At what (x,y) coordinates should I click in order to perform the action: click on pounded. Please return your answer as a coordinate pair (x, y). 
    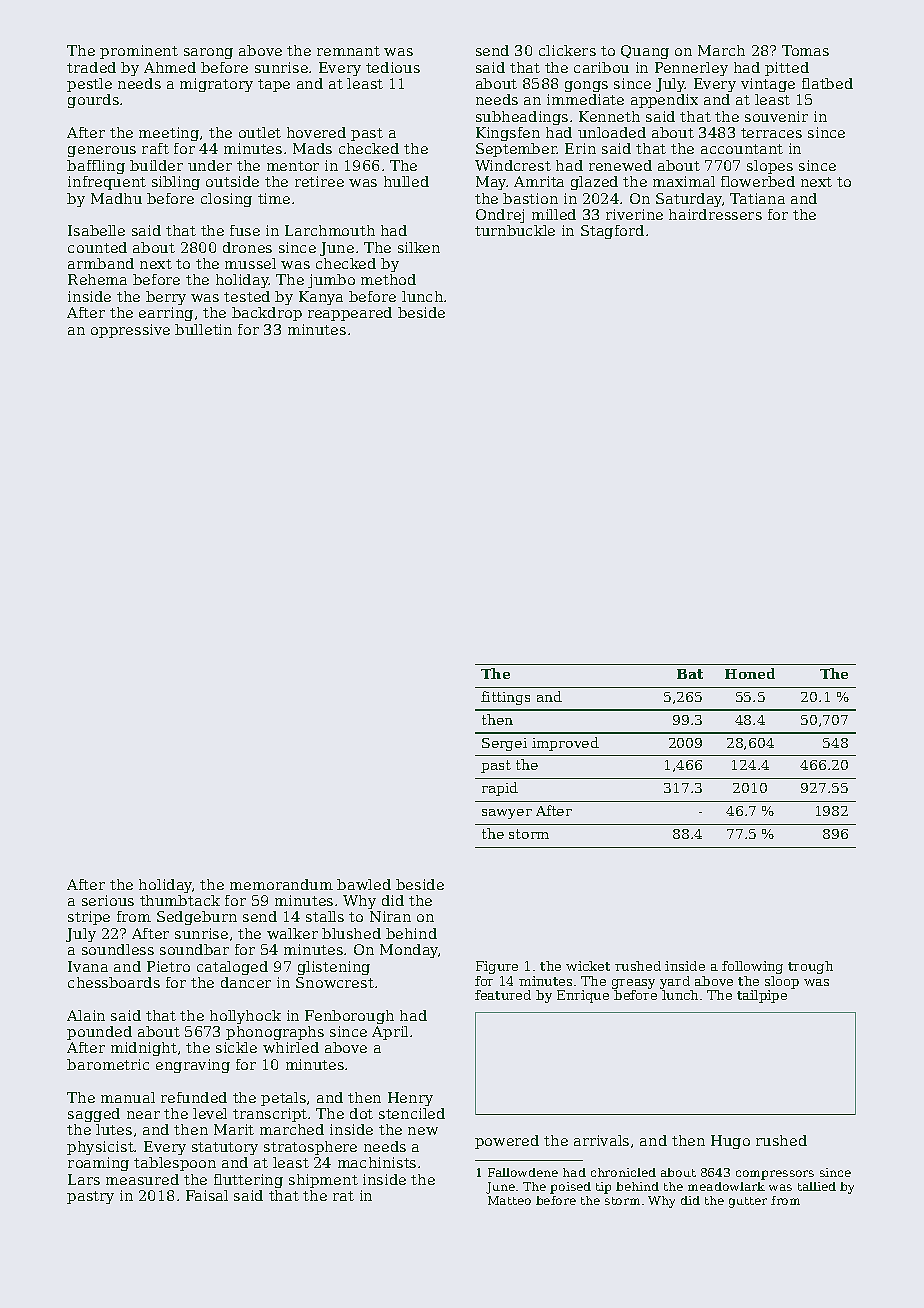
    Looking at the image, I should click on (99, 1033).
